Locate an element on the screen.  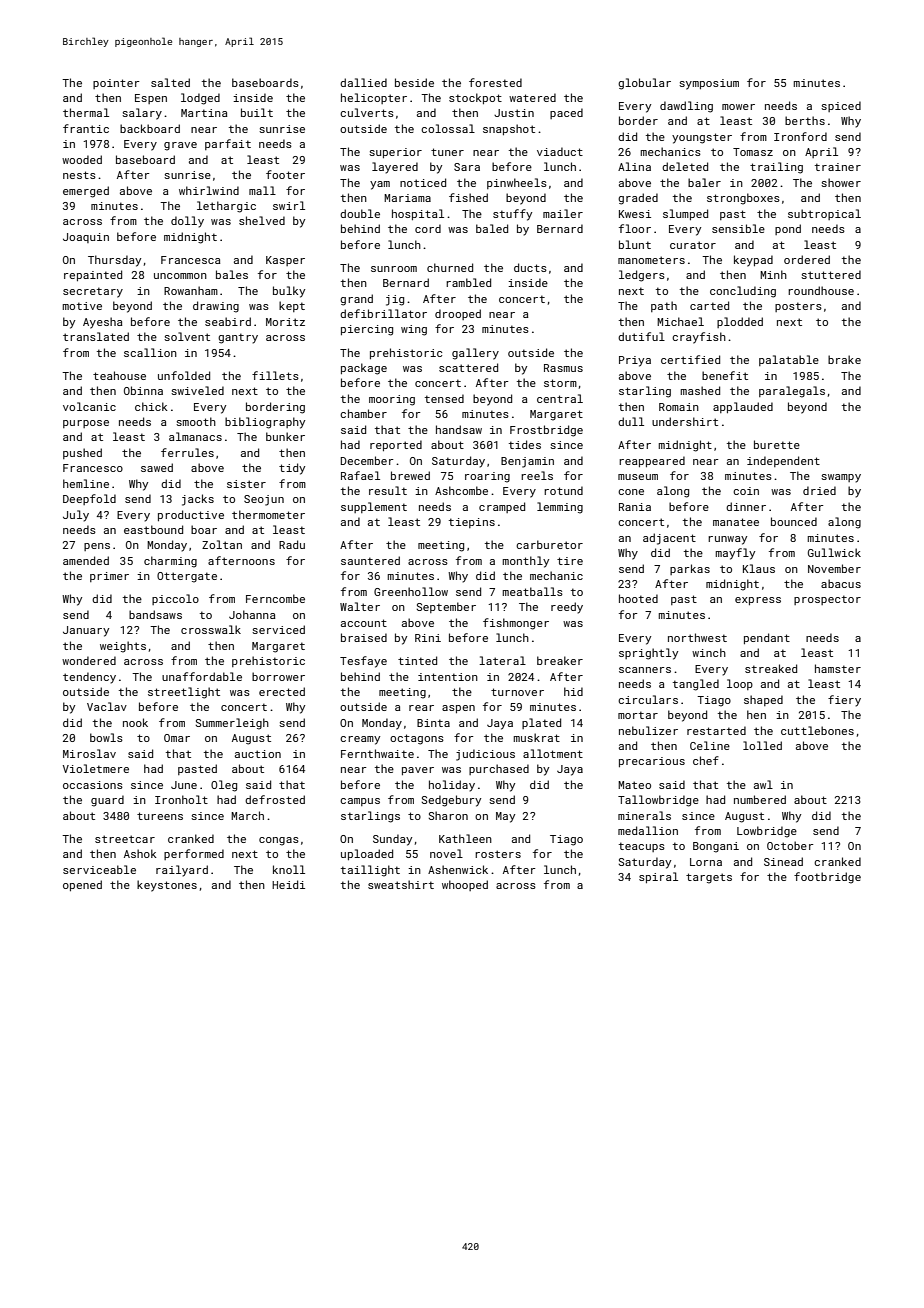
tiepins is located at coordinates (472, 523).
